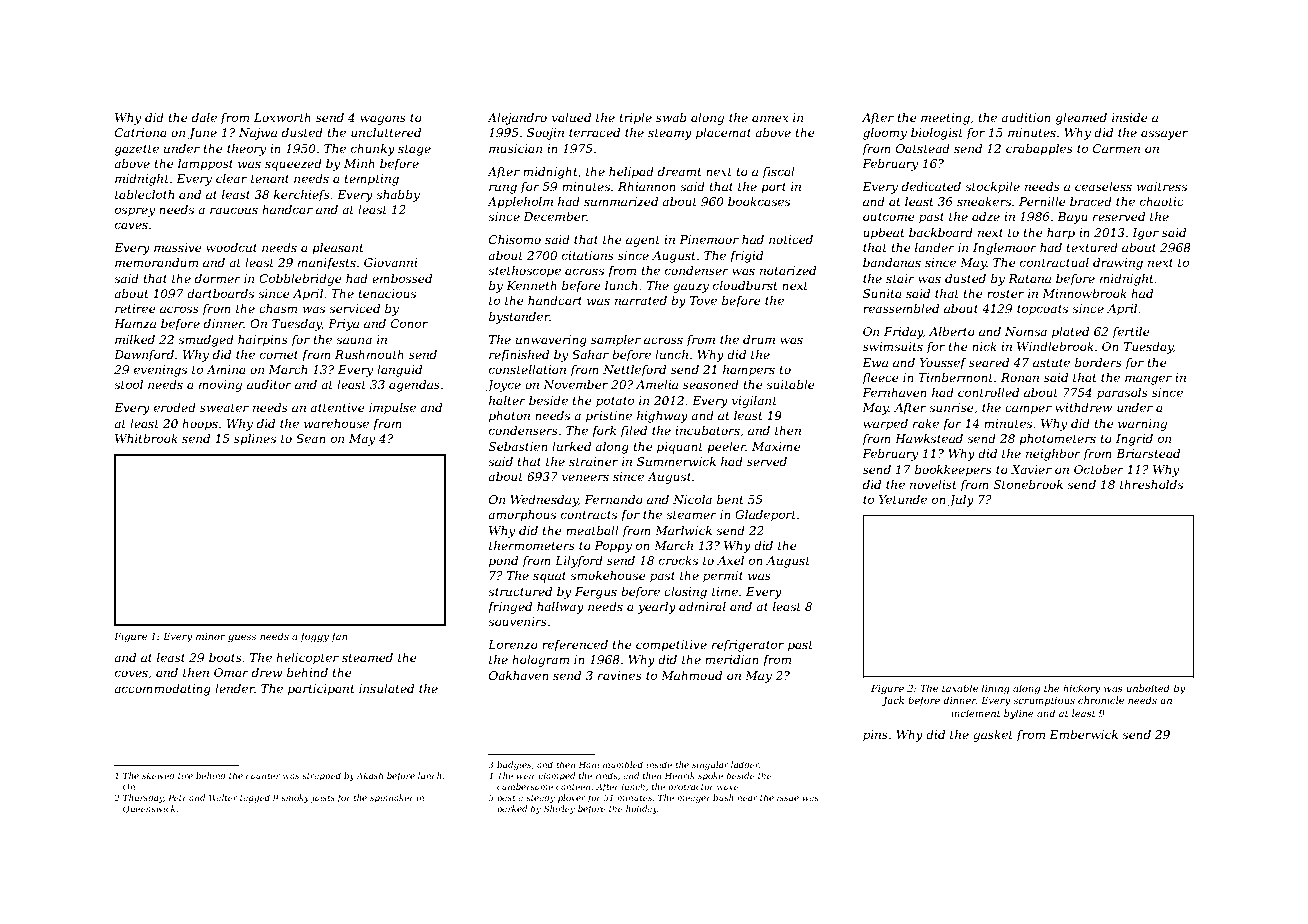  Describe the element at coordinates (522, 516) in the screenshot. I see `amorphous` at that location.
